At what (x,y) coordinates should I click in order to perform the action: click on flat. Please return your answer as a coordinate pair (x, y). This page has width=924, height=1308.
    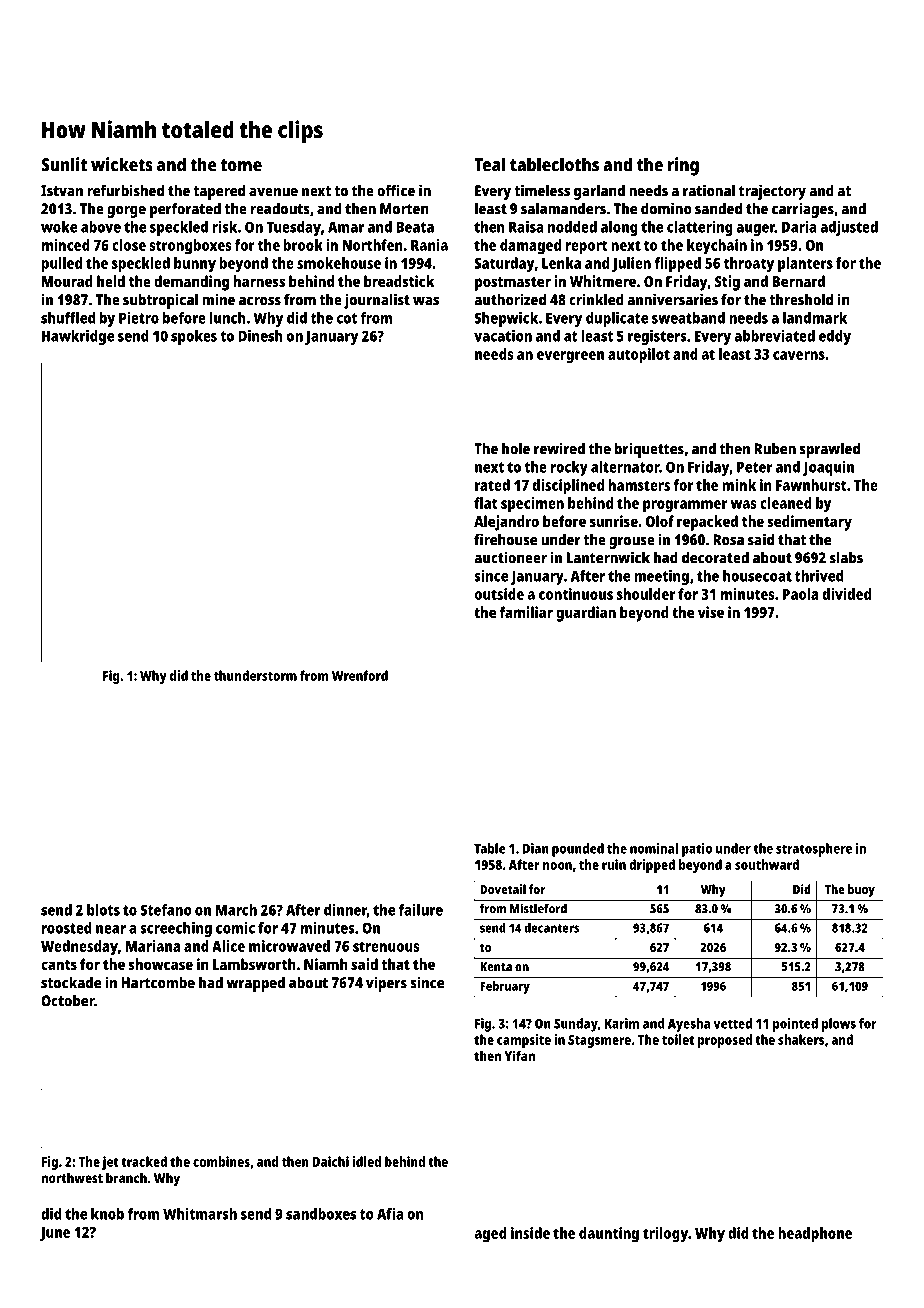
    Looking at the image, I should click on (486, 503).
